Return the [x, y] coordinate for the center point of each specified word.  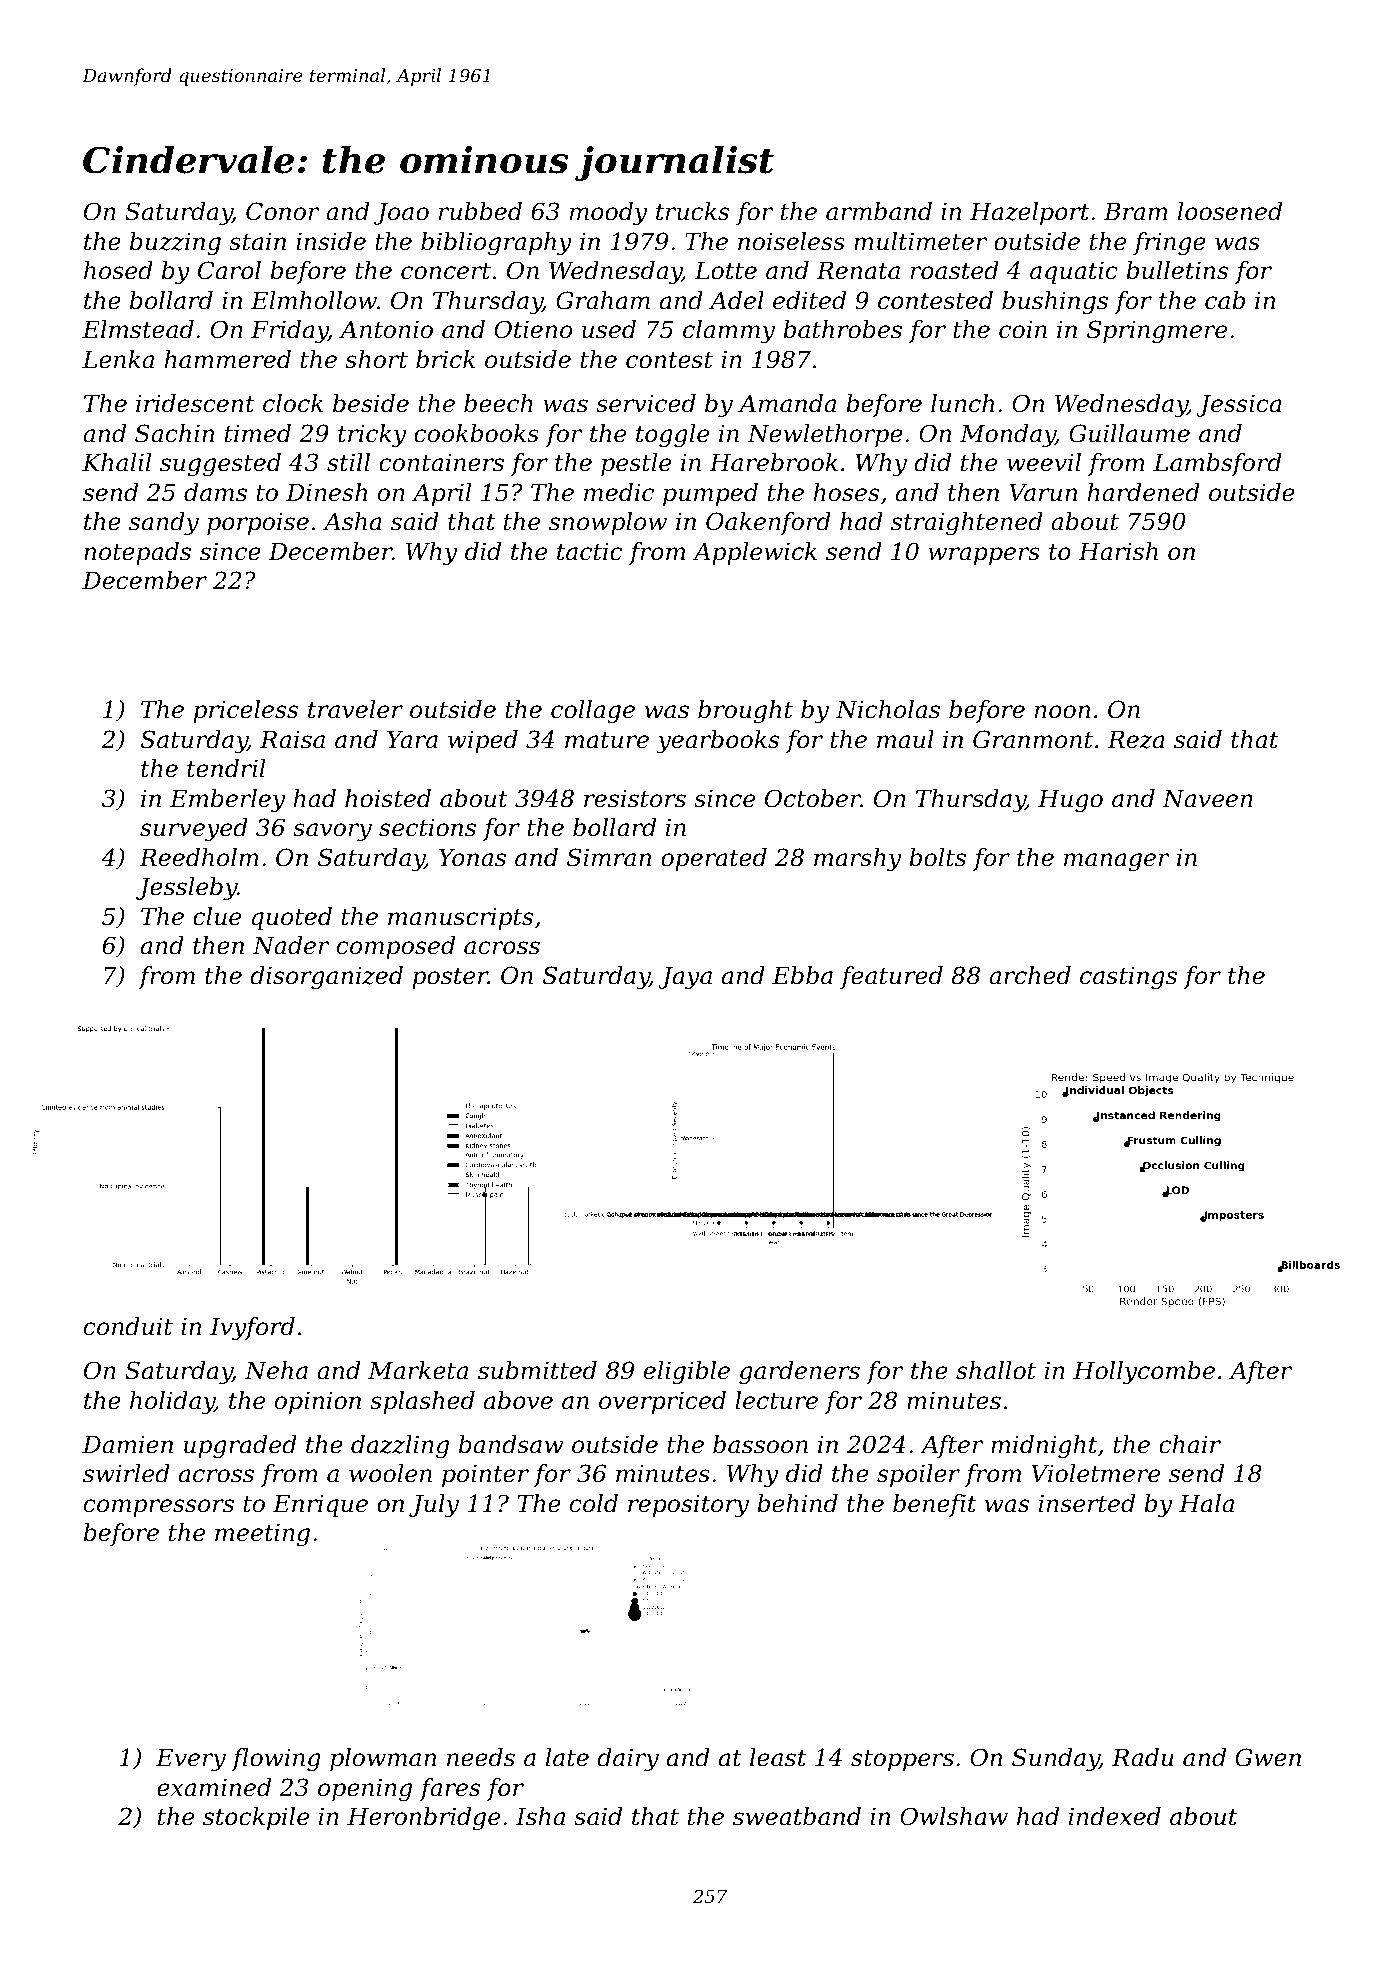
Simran [609, 857]
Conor [283, 211]
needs [481, 1757]
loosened [1230, 211]
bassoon [760, 1444]
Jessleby [186, 888]
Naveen [1207, 799]
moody [608, 213]
